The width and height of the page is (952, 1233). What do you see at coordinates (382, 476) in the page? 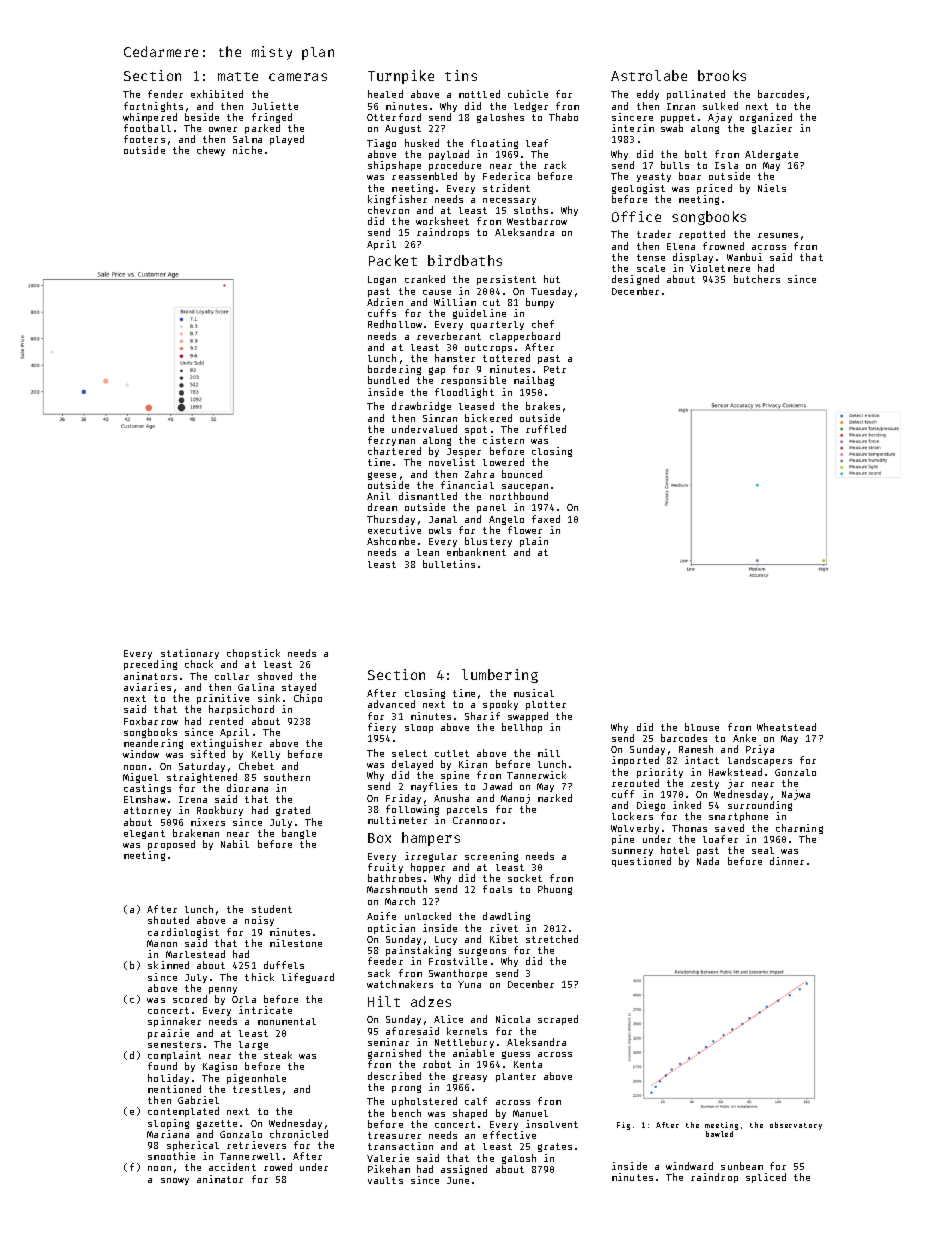
I see `geese` at bounding box center [382, 476].
